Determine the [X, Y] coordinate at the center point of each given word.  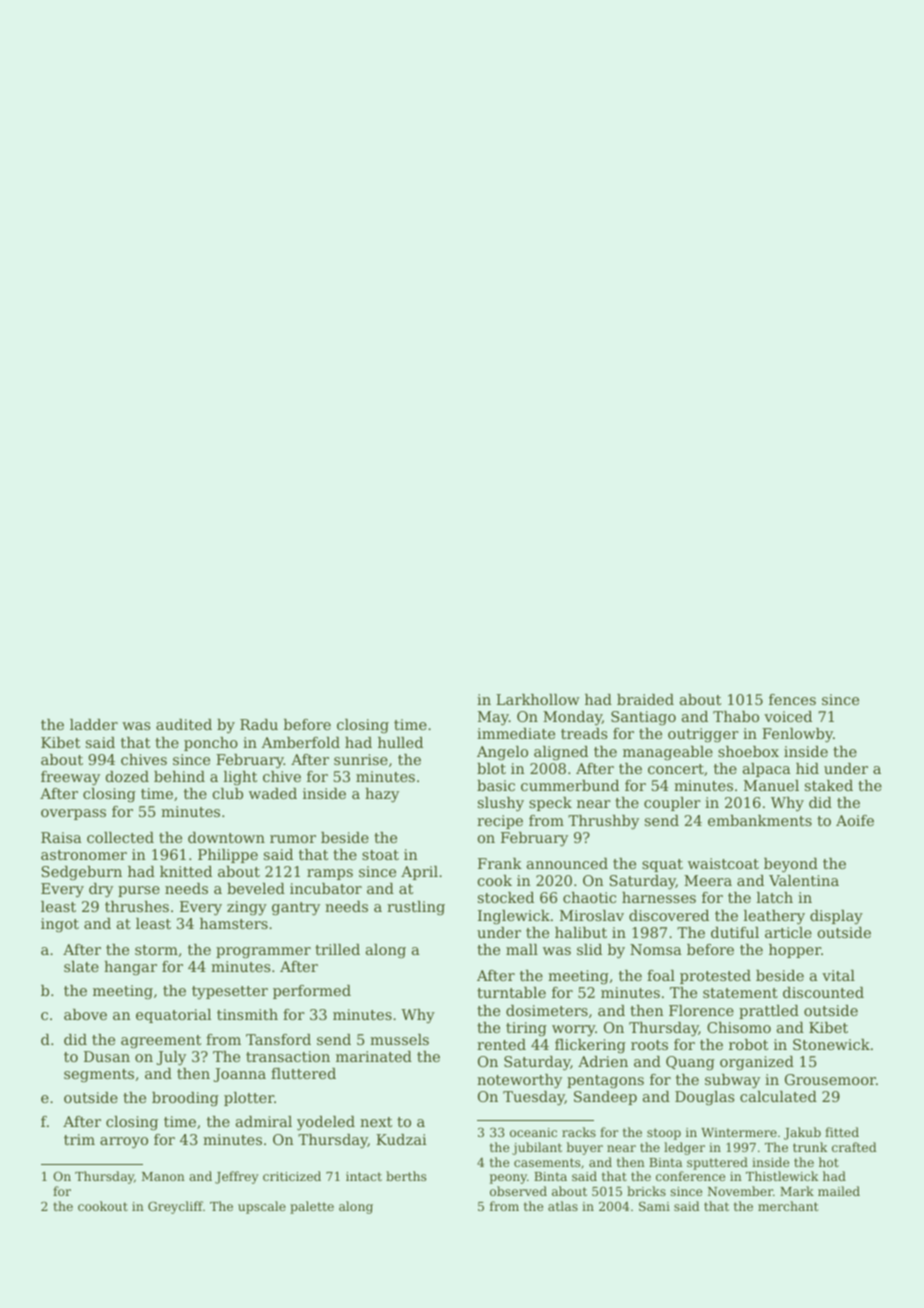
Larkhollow [538, 699]
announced [567, 863]
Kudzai [401, 1139]
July [171, 1058]
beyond [791, 865]
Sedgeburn [82, 873]
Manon [163, 1176]
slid [589, 949]
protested [715, 977]
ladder [94, 724]
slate [81, 966]
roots [649, 1045]
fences [792, 699]
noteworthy [519, 1081]
